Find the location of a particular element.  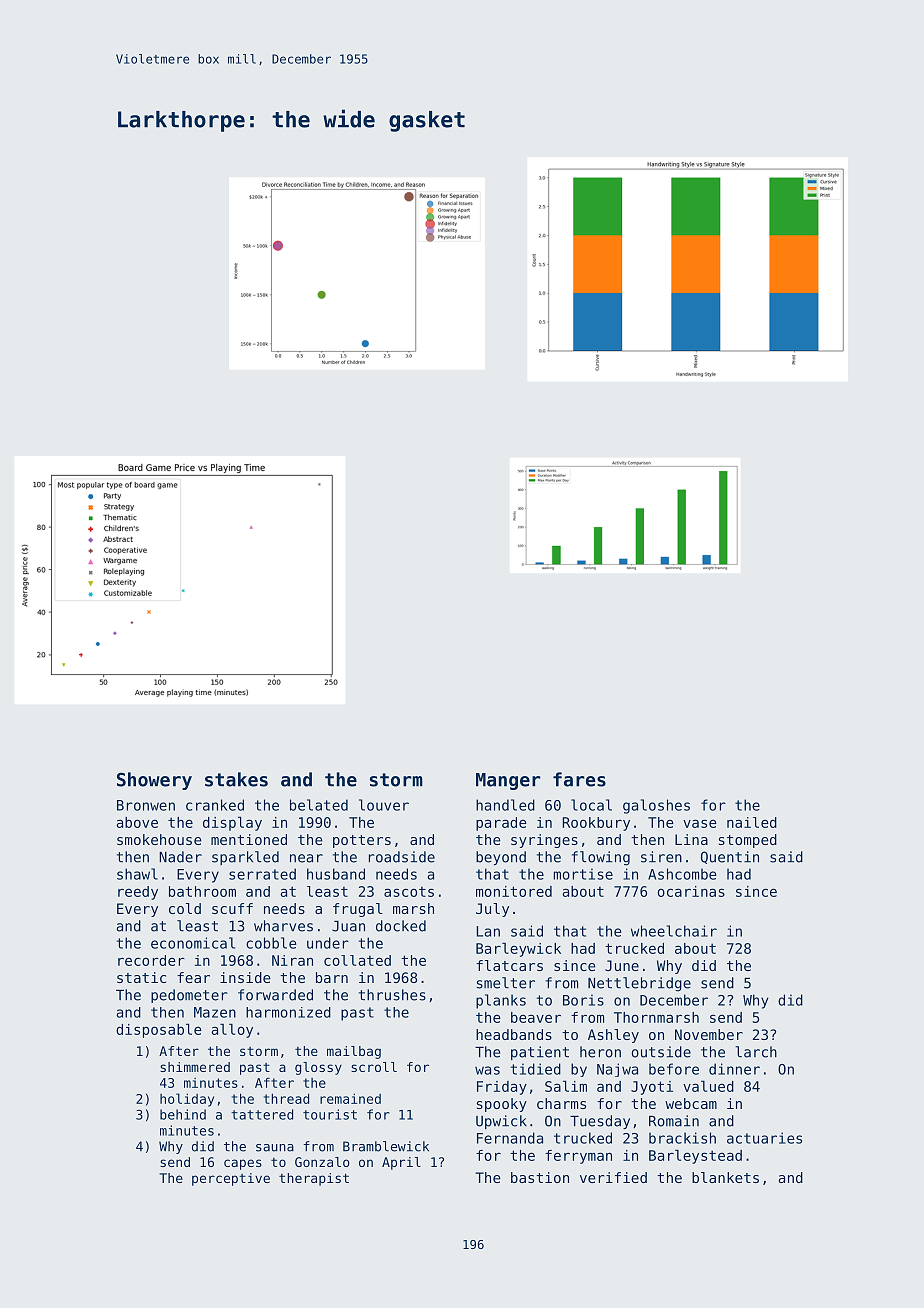

wheelchair is located at coordinates (674, 931).
